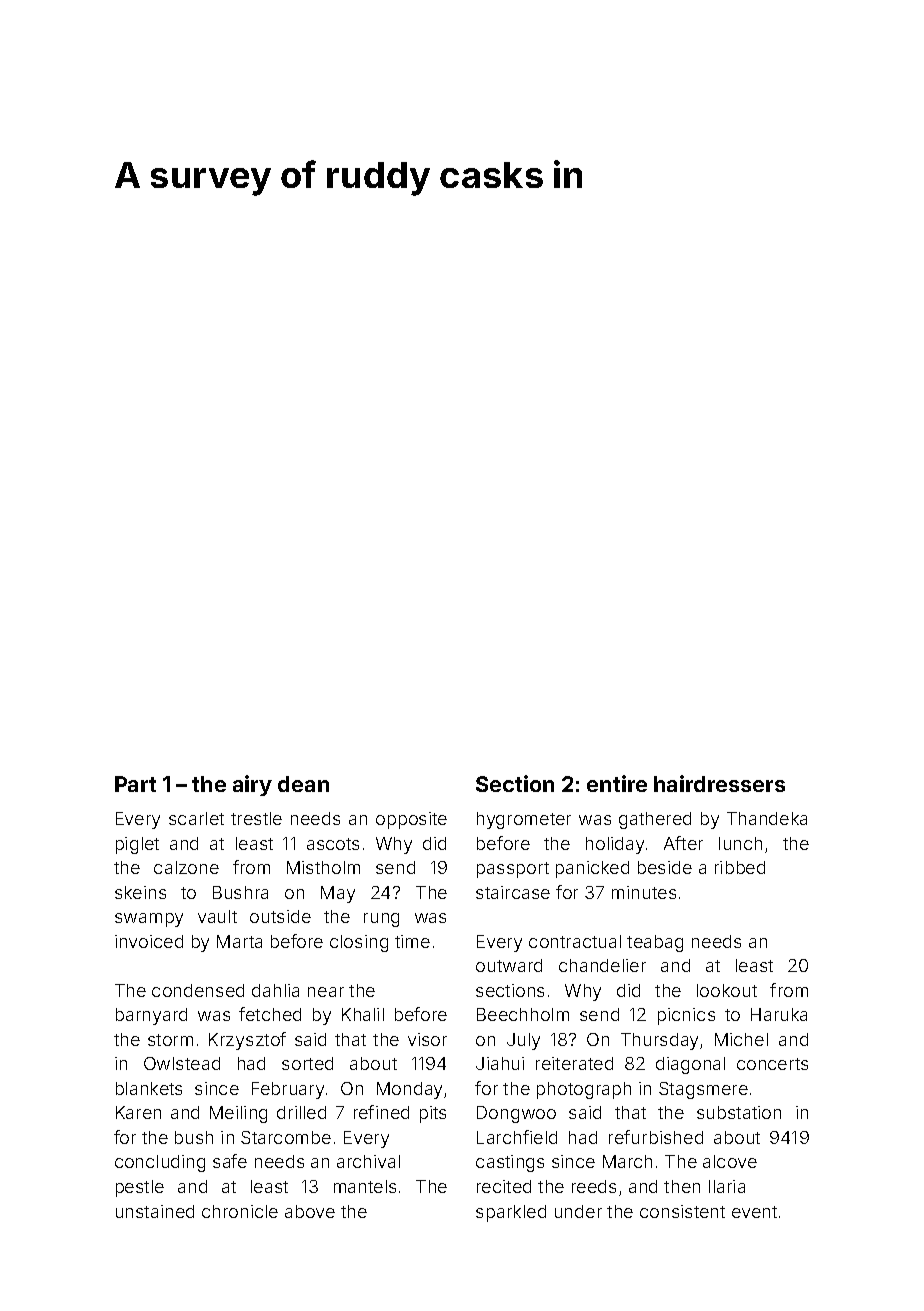 The image size is (924, 1311). I want to click on lookout, so click(727, 990).
